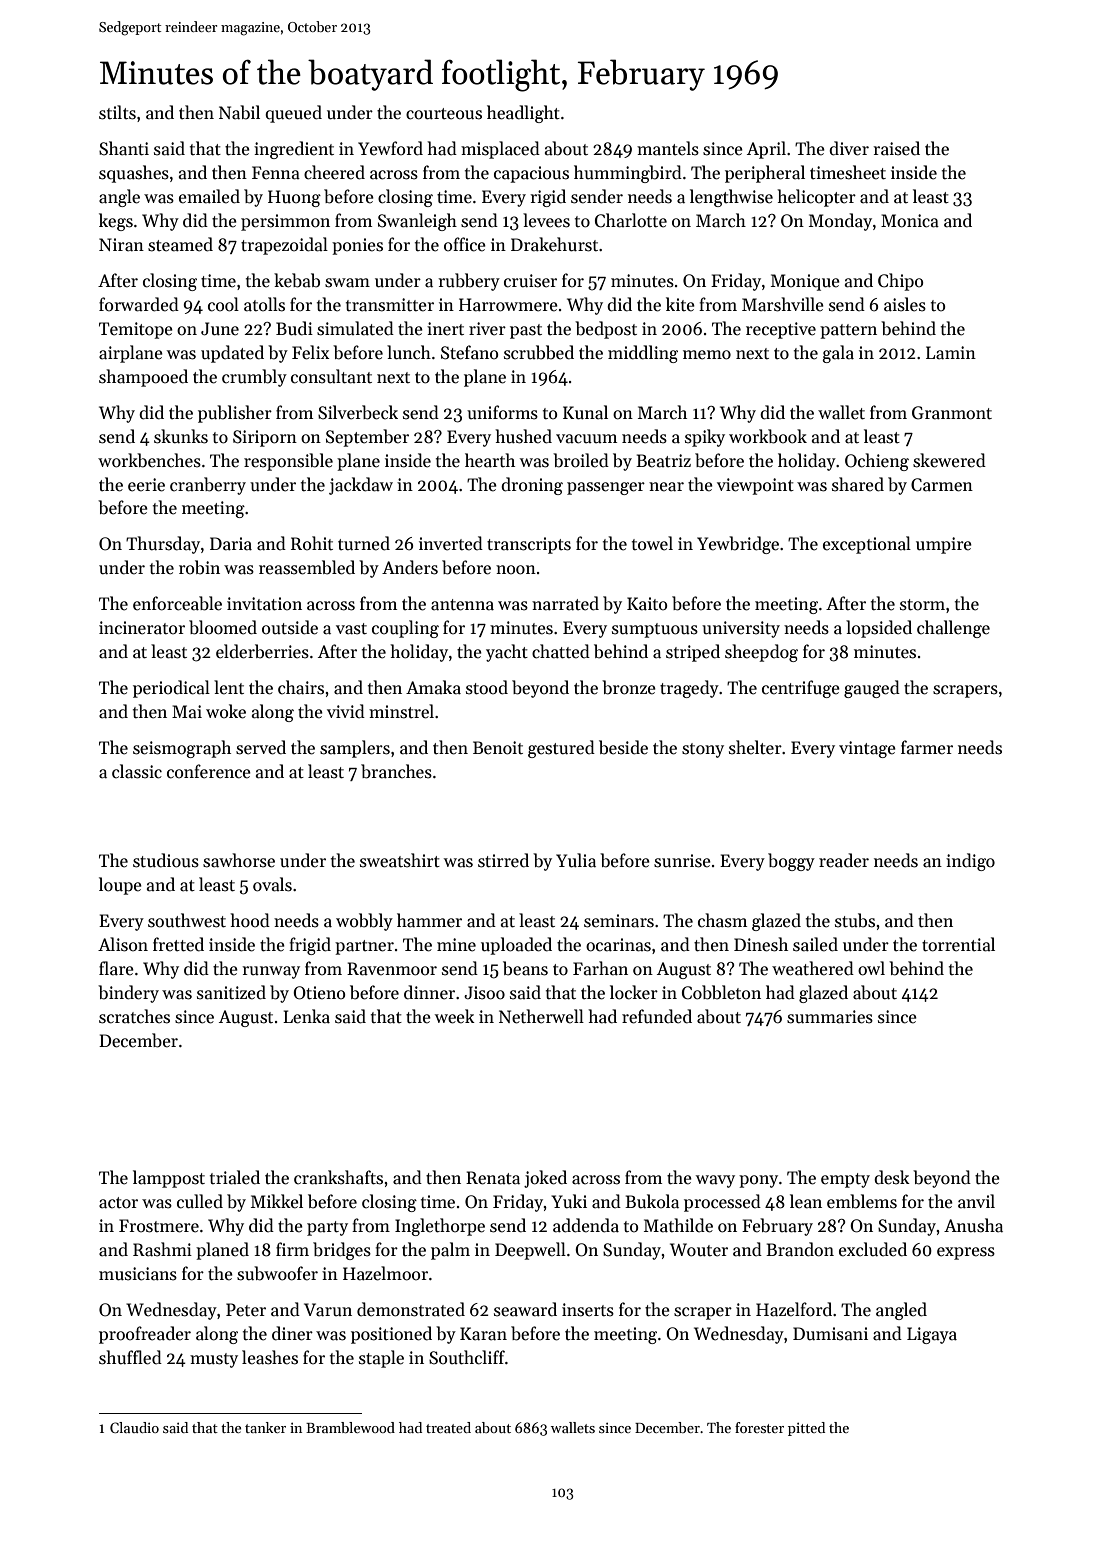  Describe the element at coordinates (815, 944) in the page. I see `sailed` at that location.
